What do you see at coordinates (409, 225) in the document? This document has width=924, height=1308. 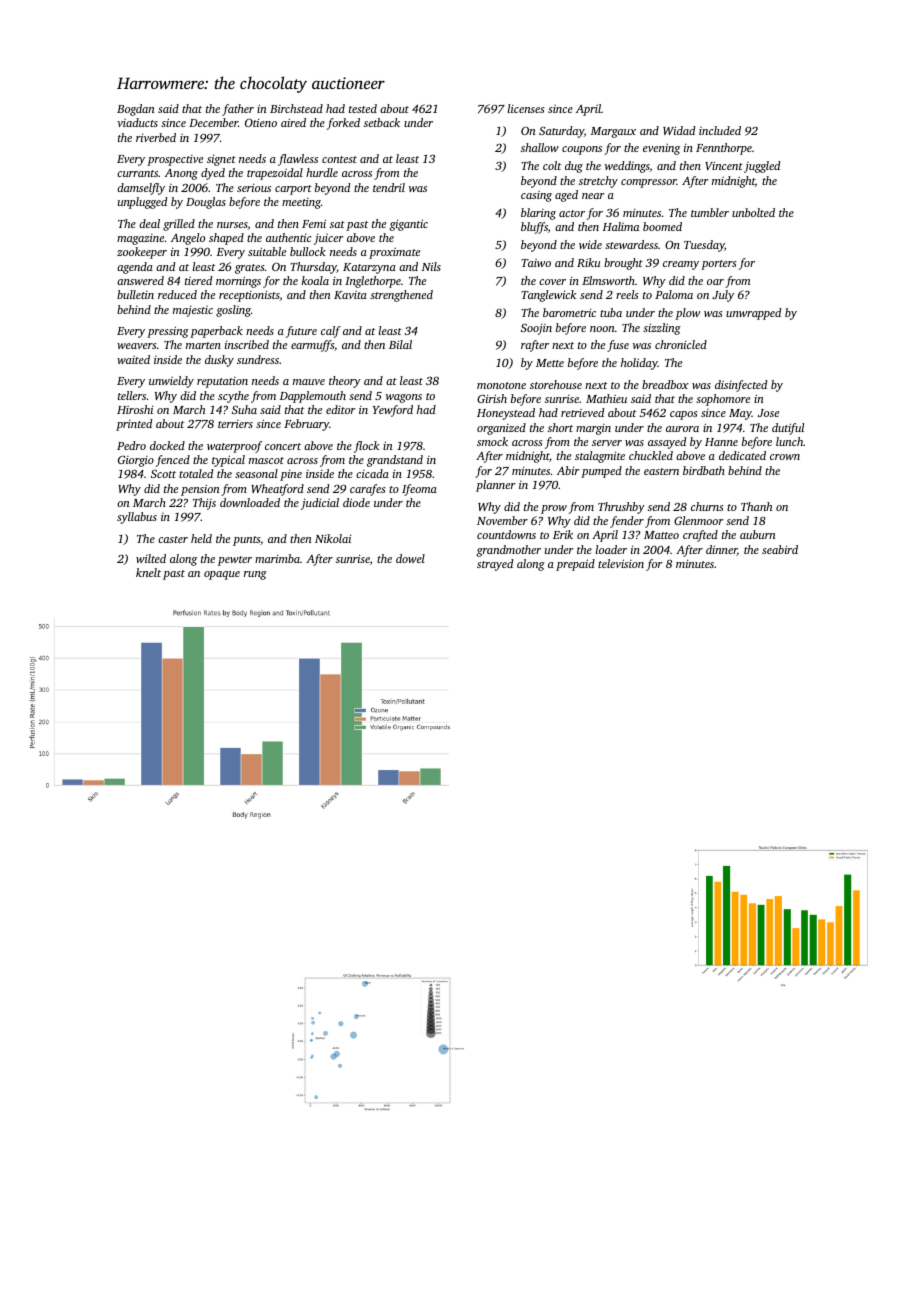 I see `gigantic` at bounding box center [409, 225].
